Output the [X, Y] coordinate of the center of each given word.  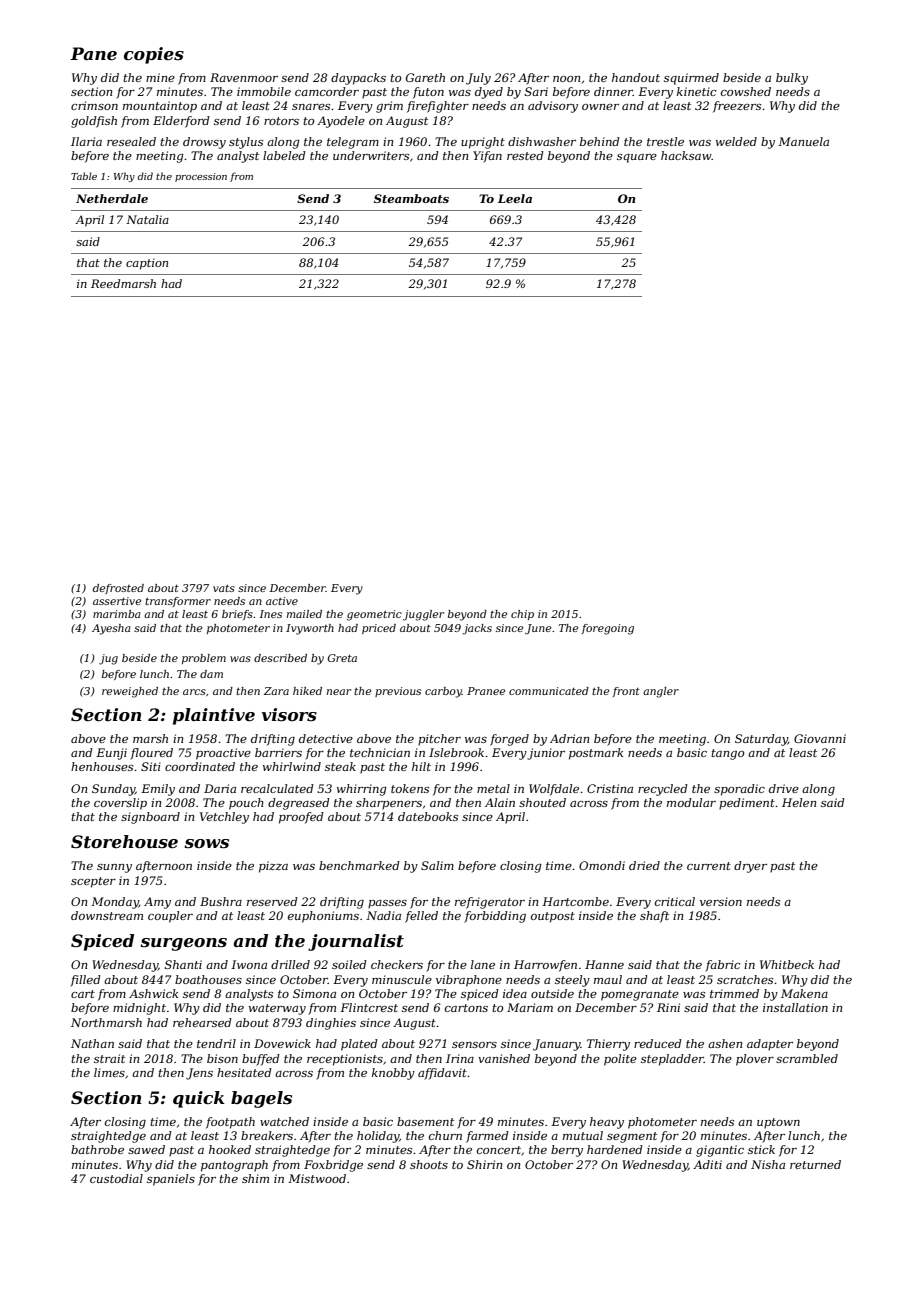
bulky [792, 79]
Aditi [707, 1164]
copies [154, 55]
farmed [487, 1137]
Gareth [425, 77]
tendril [216, 1043]
